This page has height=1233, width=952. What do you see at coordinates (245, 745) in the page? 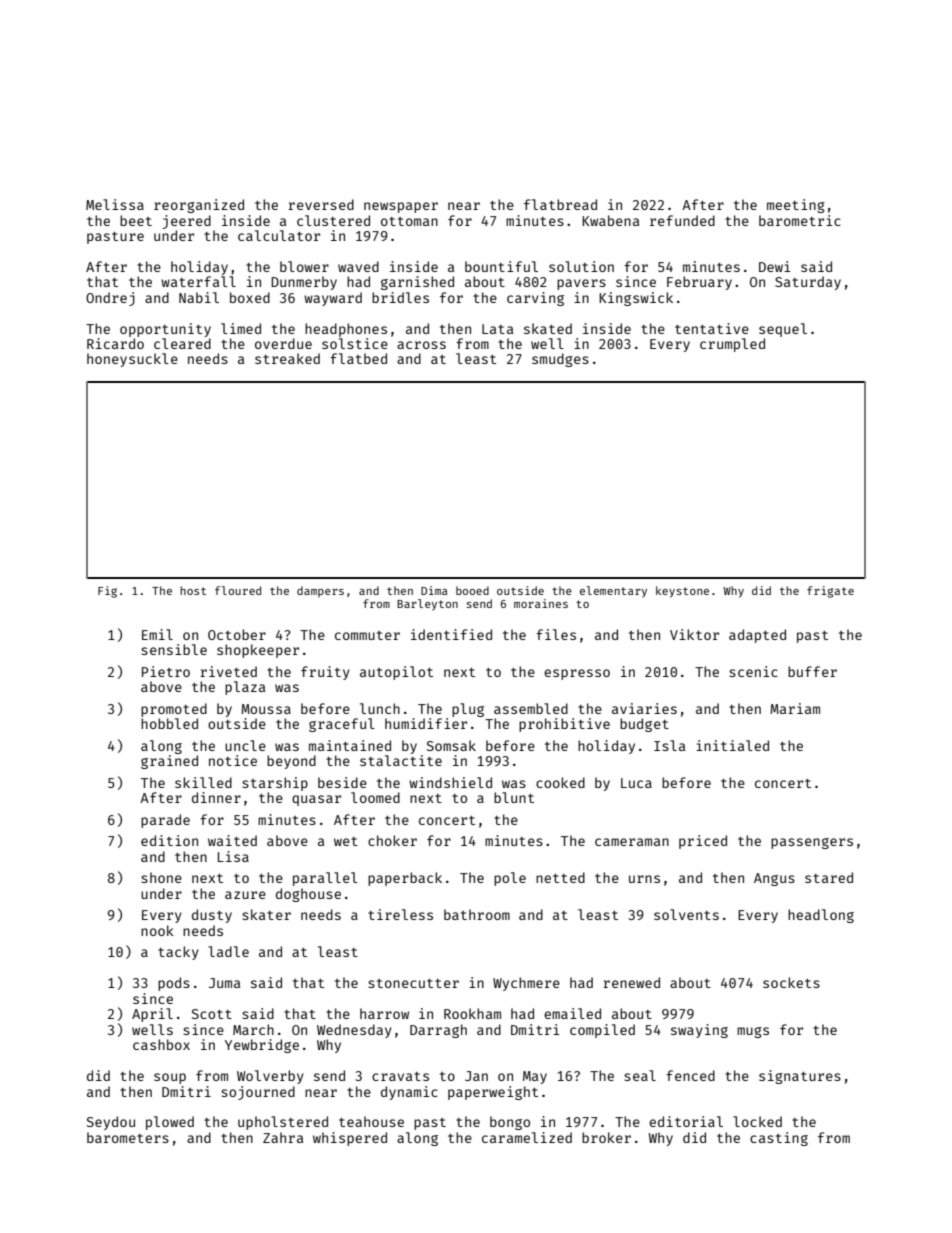
I see `uncle` at bounding box center [245, 745].
